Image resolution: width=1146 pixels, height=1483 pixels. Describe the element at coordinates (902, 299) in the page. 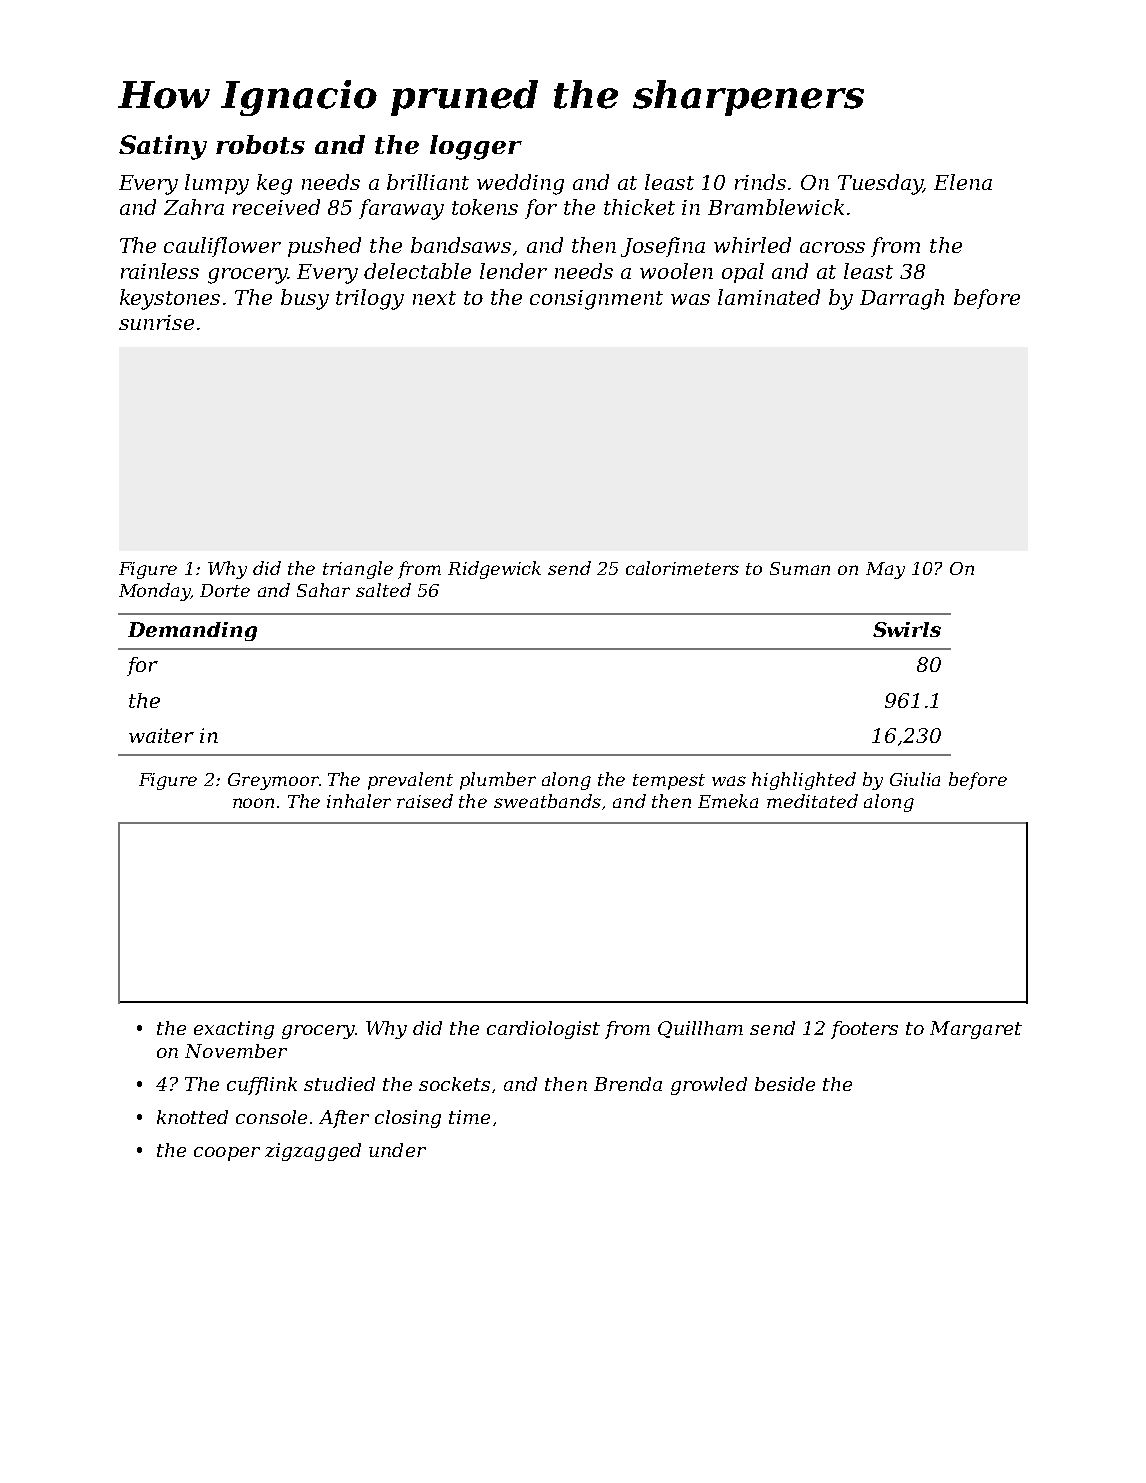

I see `Darragh` at that location.
